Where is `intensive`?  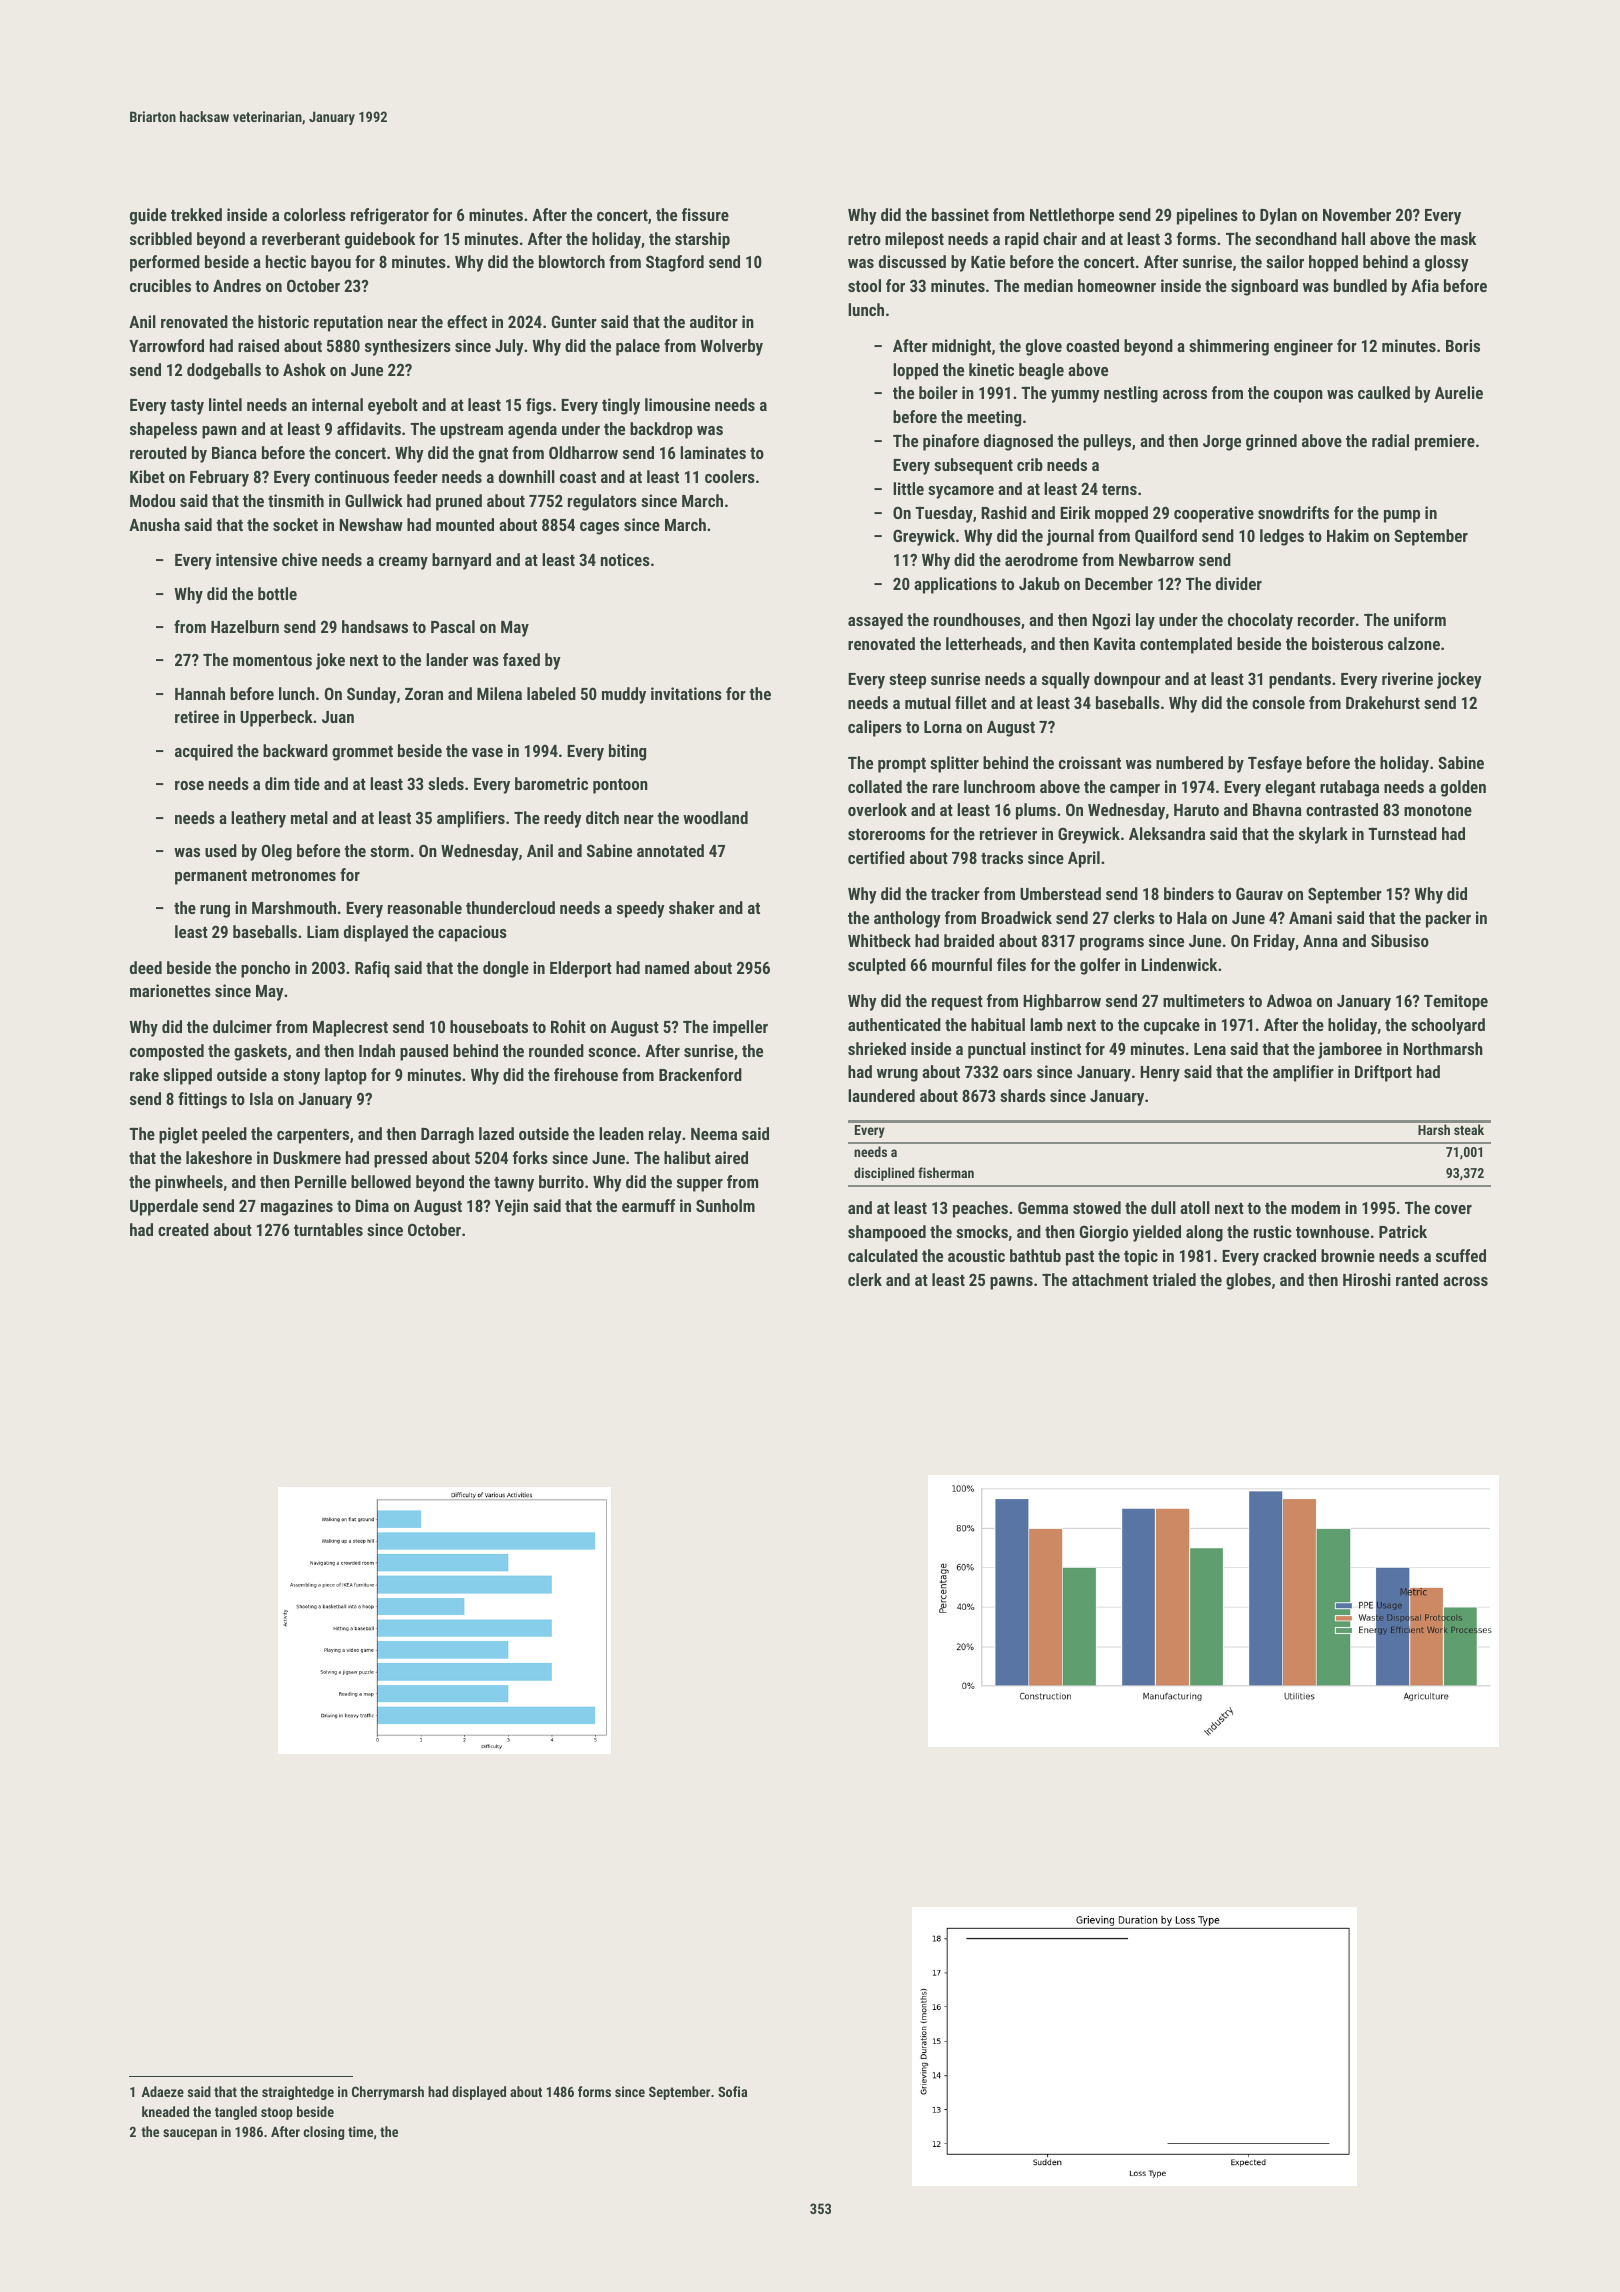 intensive is located at coordinates (246, 559).
